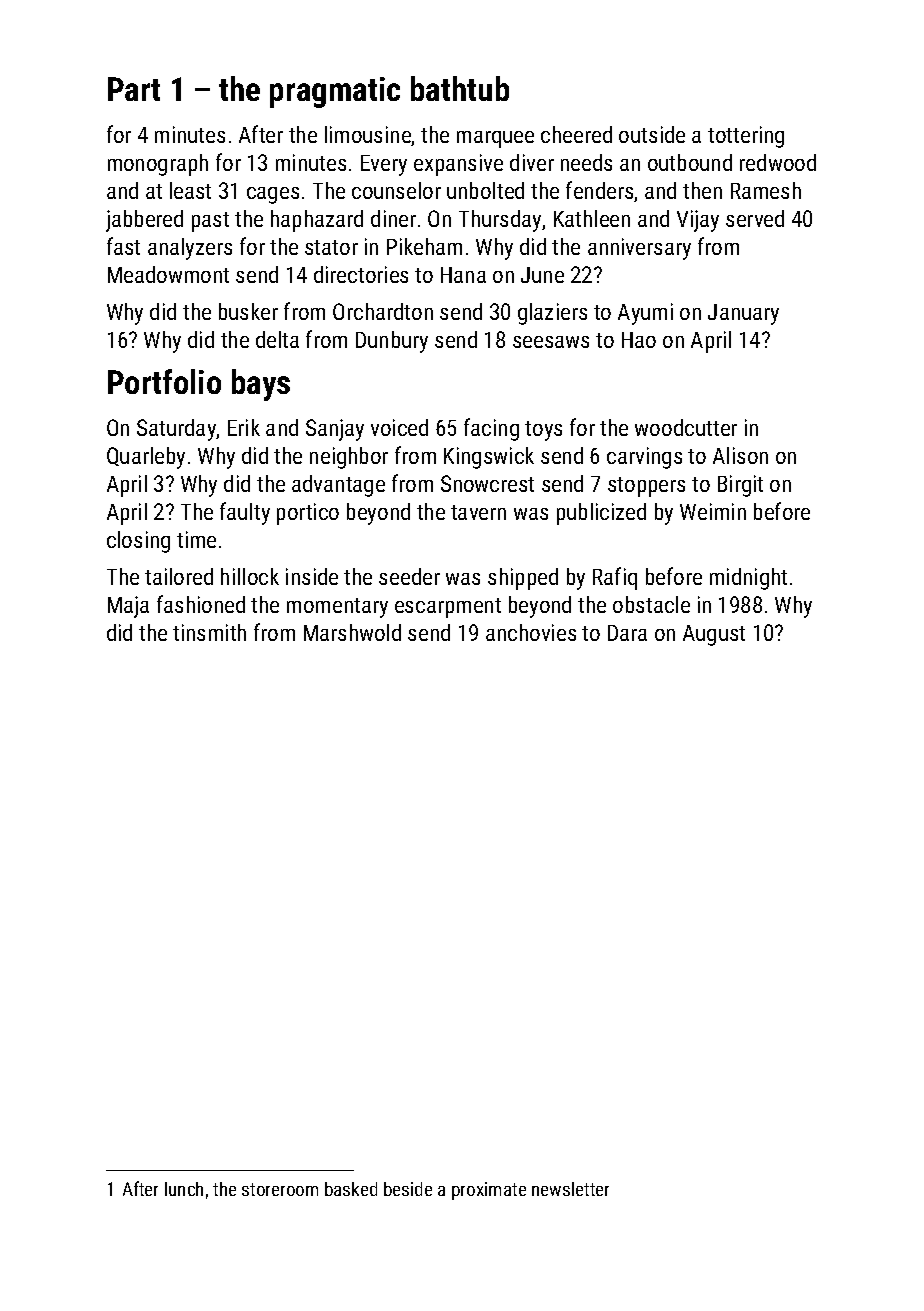 The width and height of the page is (924, 1311). What do you see at coordinates (489, 1191) in the page?
I see `proximate` at bounding box center [489, 1191].
